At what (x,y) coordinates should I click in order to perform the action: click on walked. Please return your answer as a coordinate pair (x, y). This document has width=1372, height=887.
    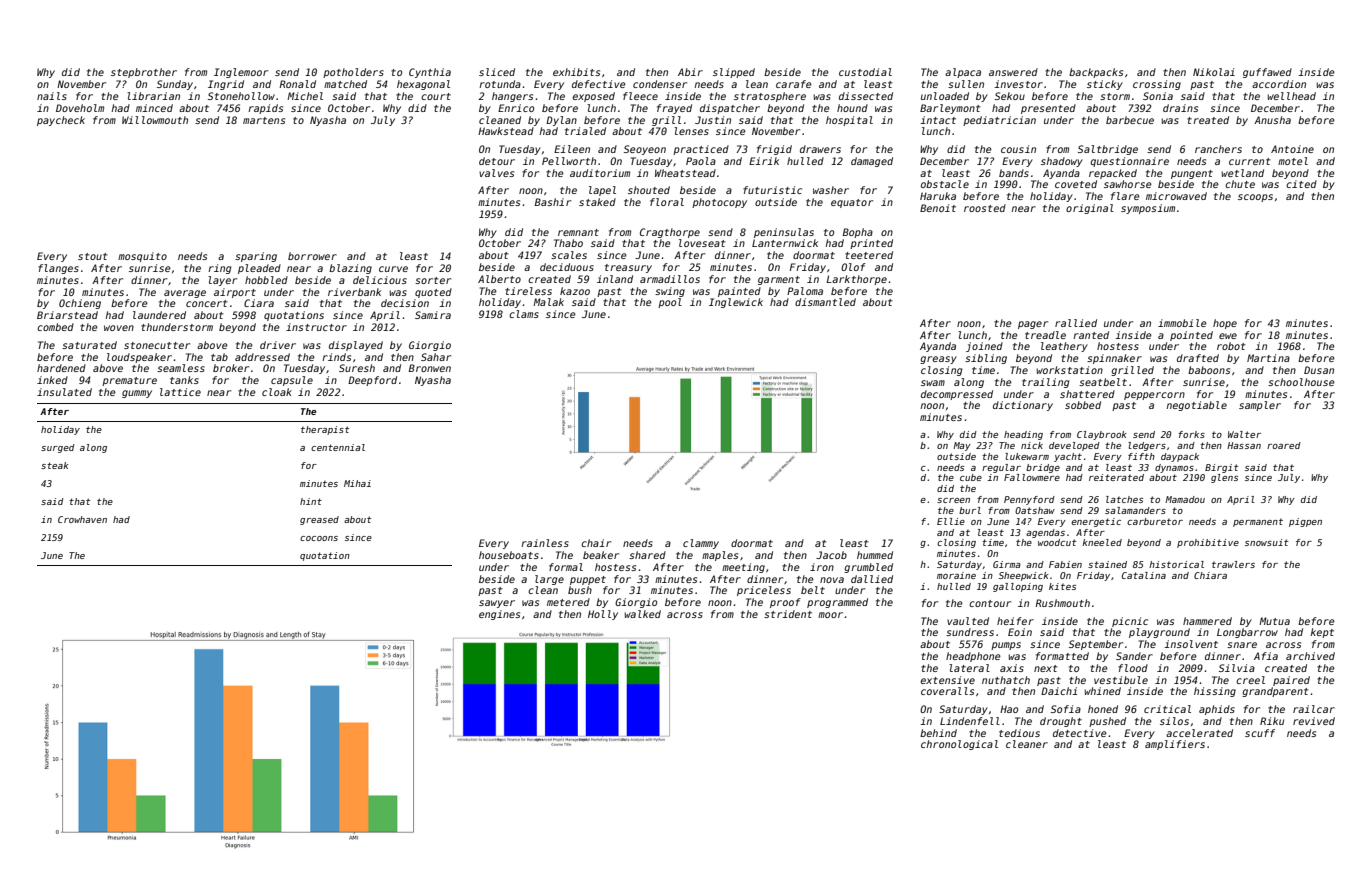
    Looking at the image, I should click on (642, 614).
